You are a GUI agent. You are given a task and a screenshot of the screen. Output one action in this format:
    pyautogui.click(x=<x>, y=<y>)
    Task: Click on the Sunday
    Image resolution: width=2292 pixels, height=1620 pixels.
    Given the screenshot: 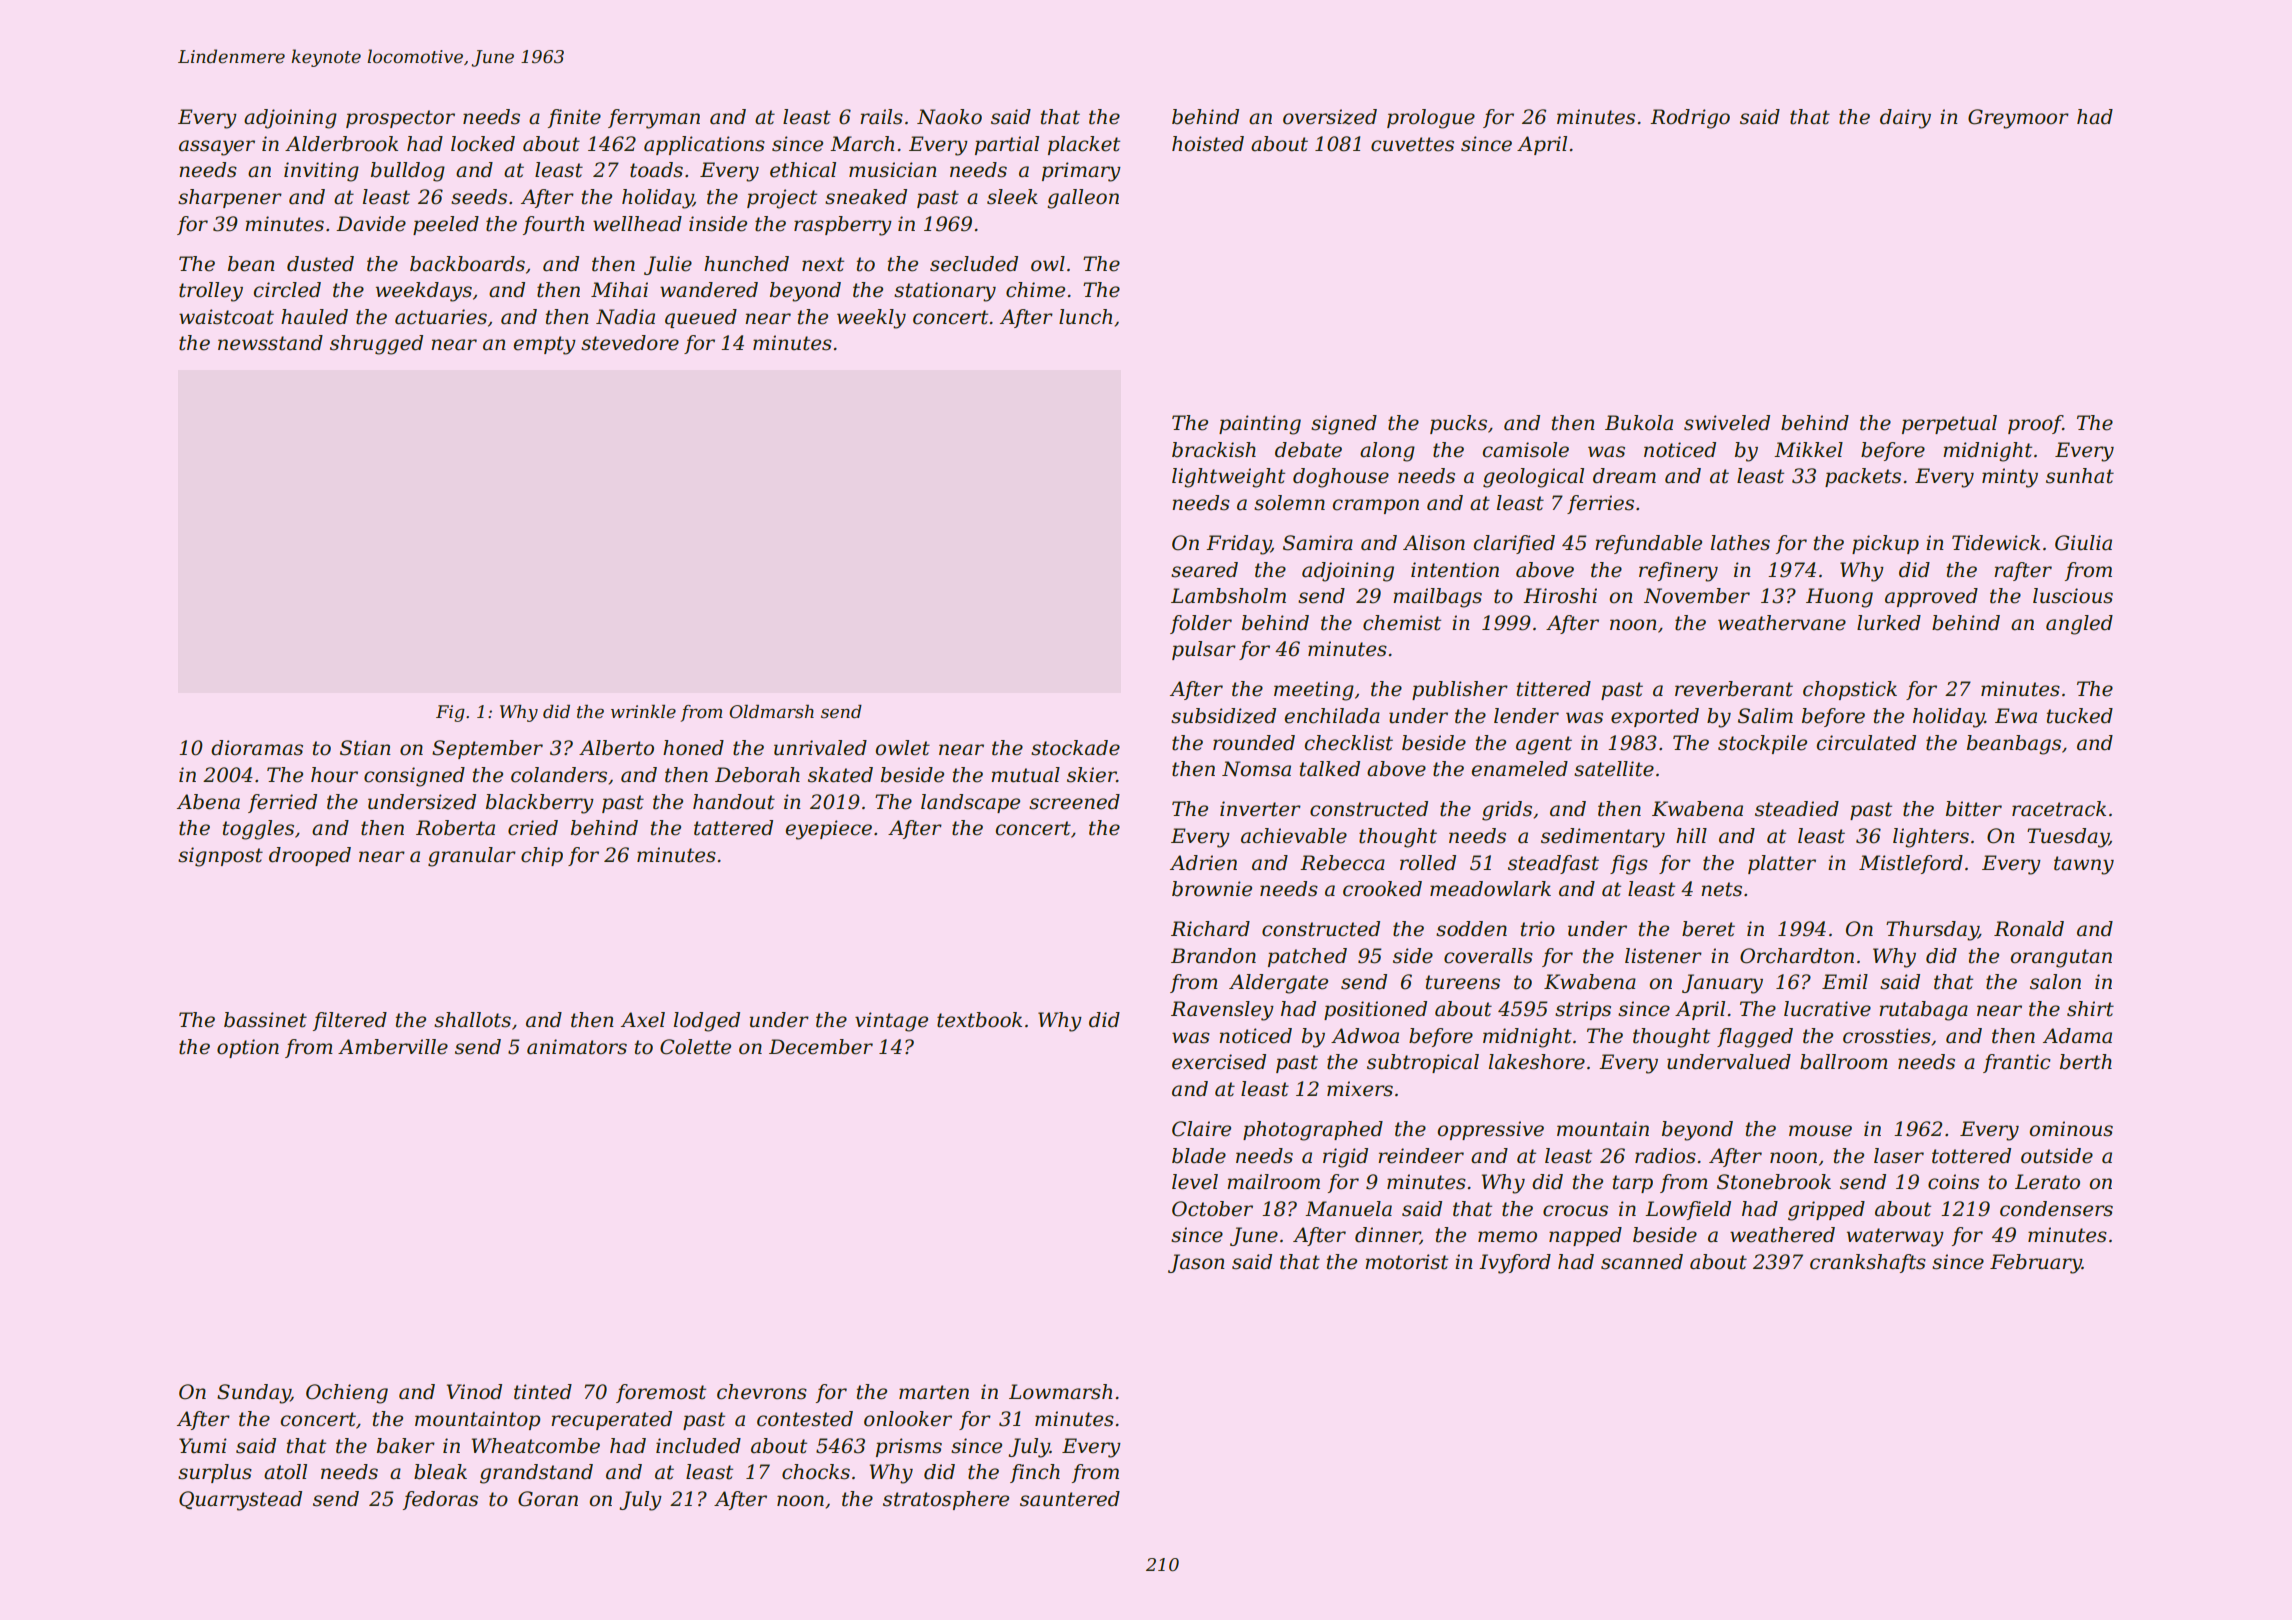 What is the action you would take?
    pyautogui.click(x=254, y=1394)
